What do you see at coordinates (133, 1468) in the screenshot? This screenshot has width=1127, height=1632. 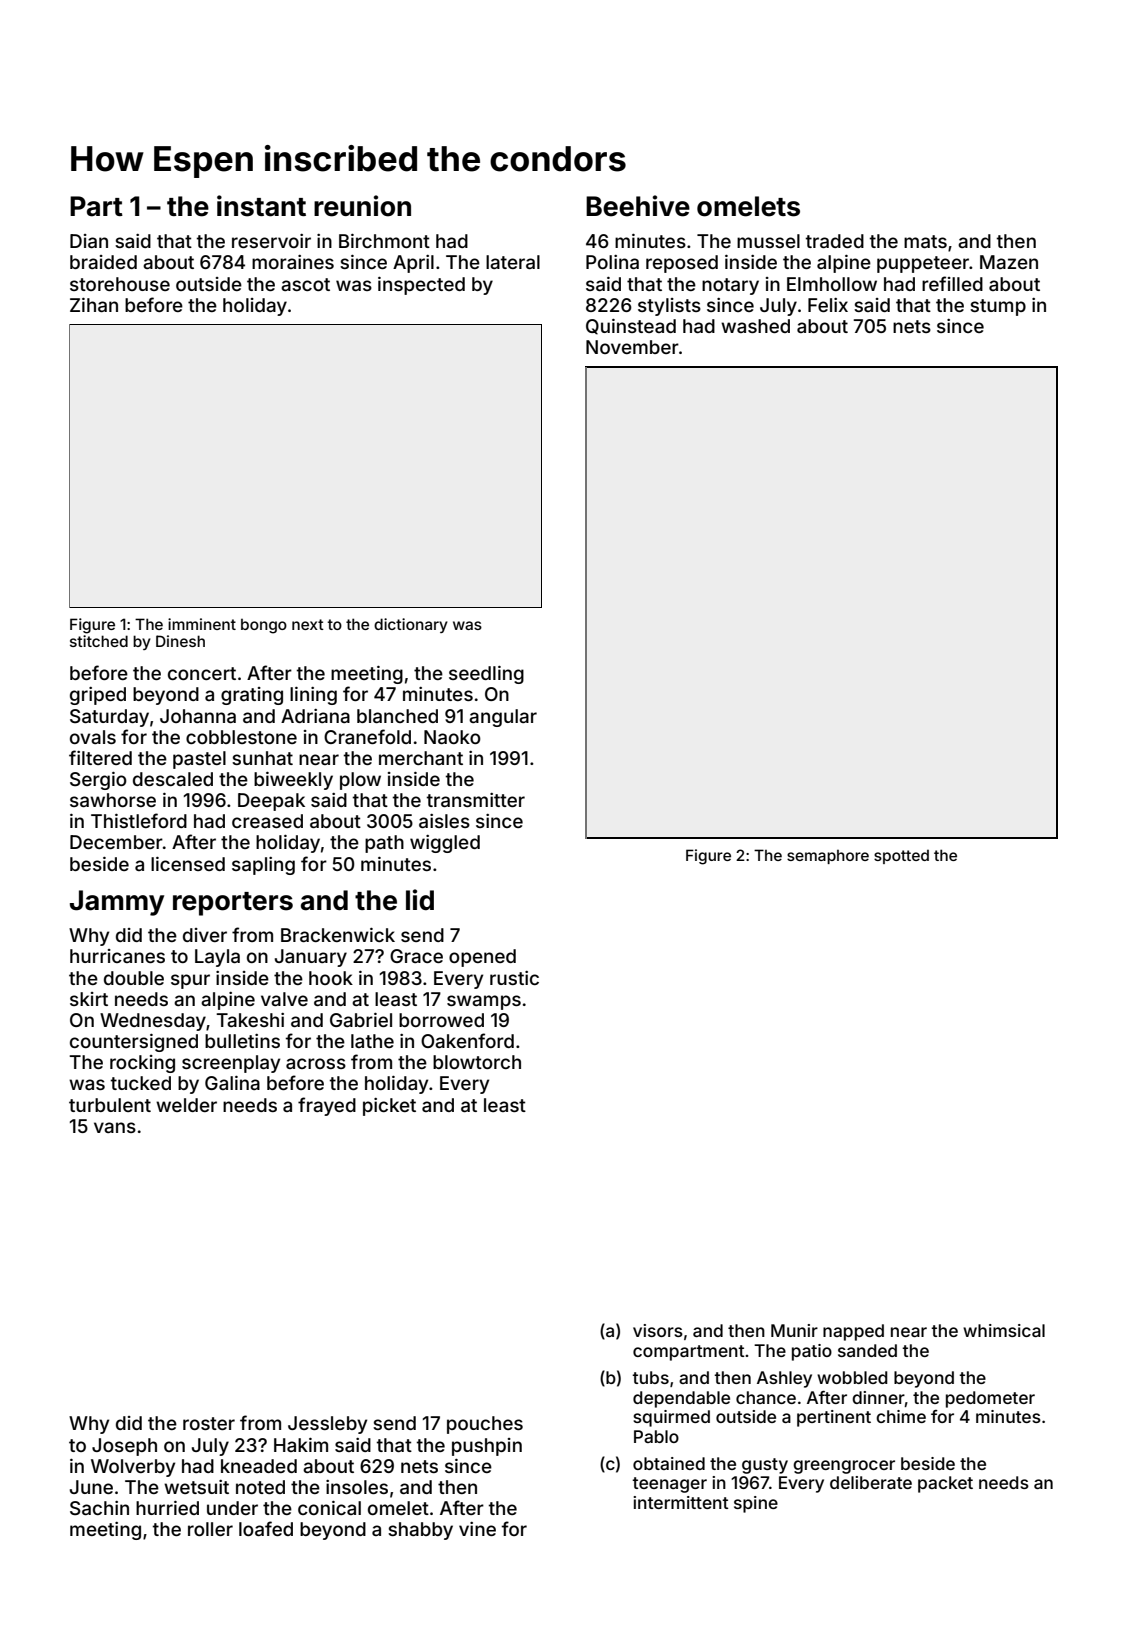 I see `Wolverby` at bounding box center [133, 1468].
